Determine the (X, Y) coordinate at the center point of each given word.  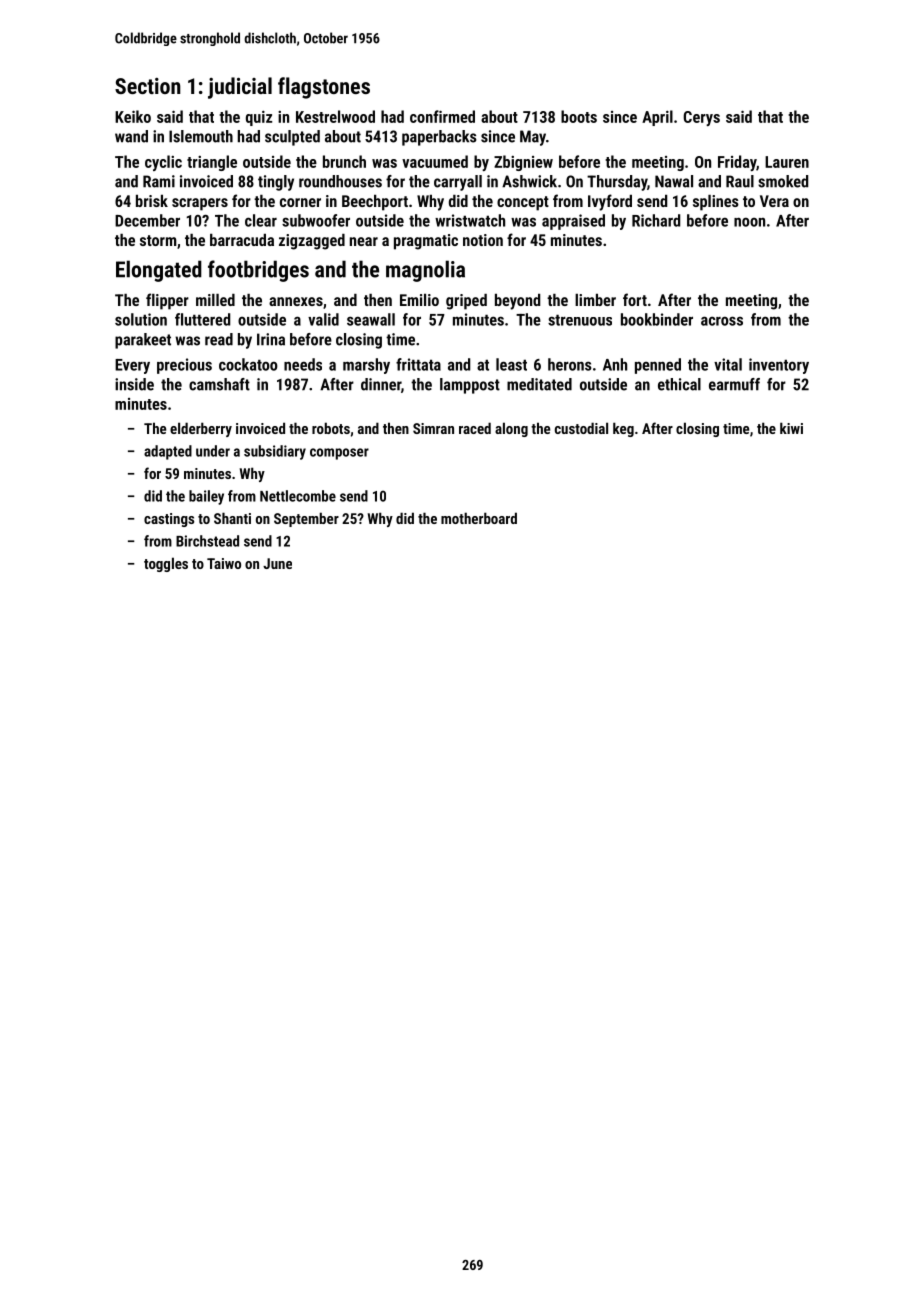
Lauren (787, 162)
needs (303, 364)
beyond (517, 302)
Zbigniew (523, 163)
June (277, 563)
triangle (212, 163)
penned (658, 366)
